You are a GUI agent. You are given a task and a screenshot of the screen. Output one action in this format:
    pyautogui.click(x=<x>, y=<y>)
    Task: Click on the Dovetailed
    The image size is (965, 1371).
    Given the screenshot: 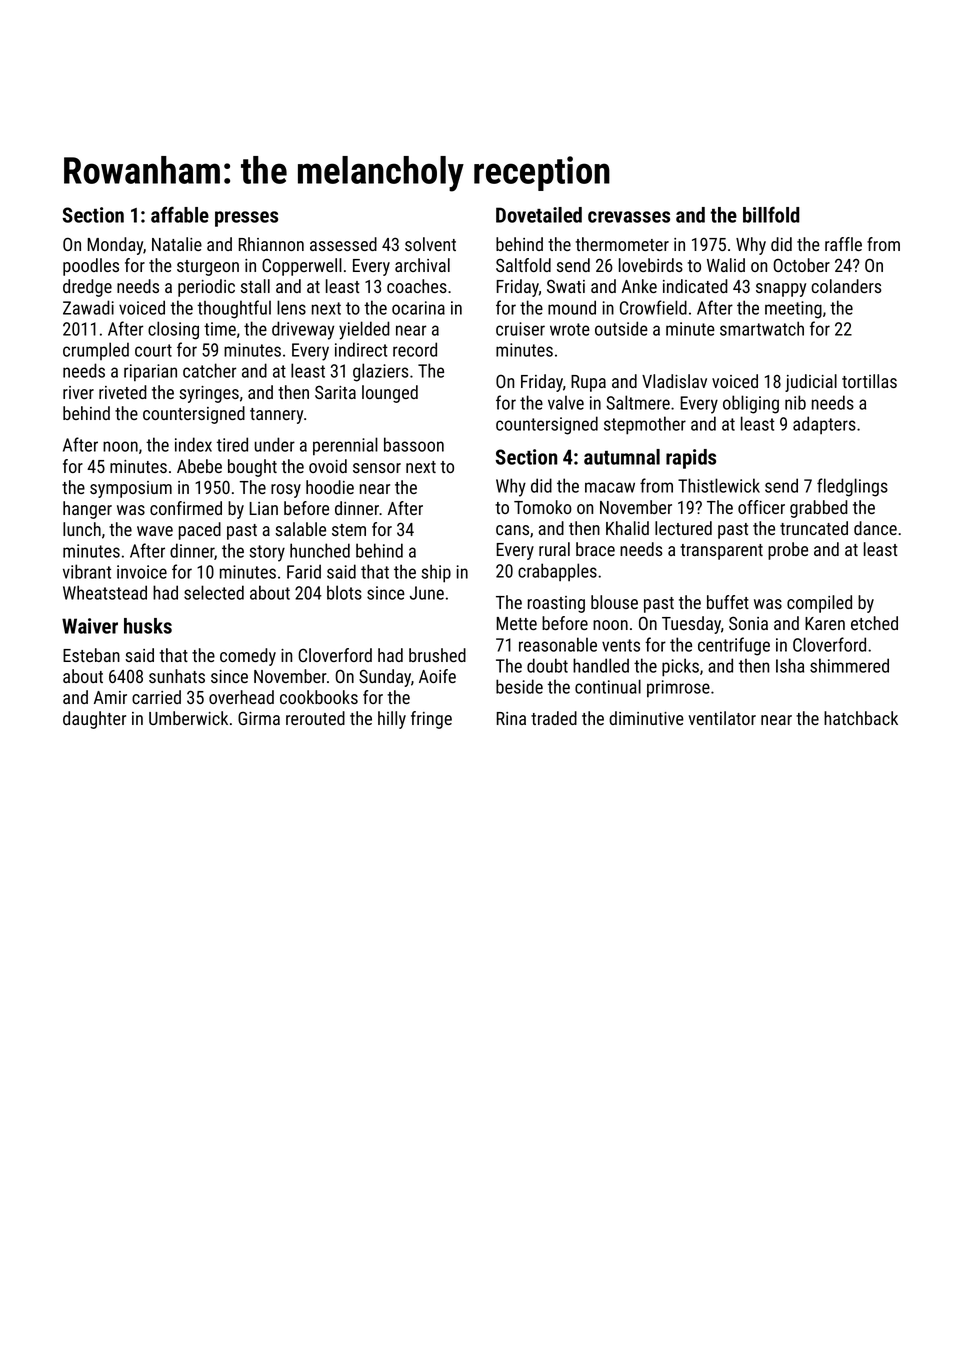 What is the action you would take?
    pyautogui.click(x=539, y=215)
